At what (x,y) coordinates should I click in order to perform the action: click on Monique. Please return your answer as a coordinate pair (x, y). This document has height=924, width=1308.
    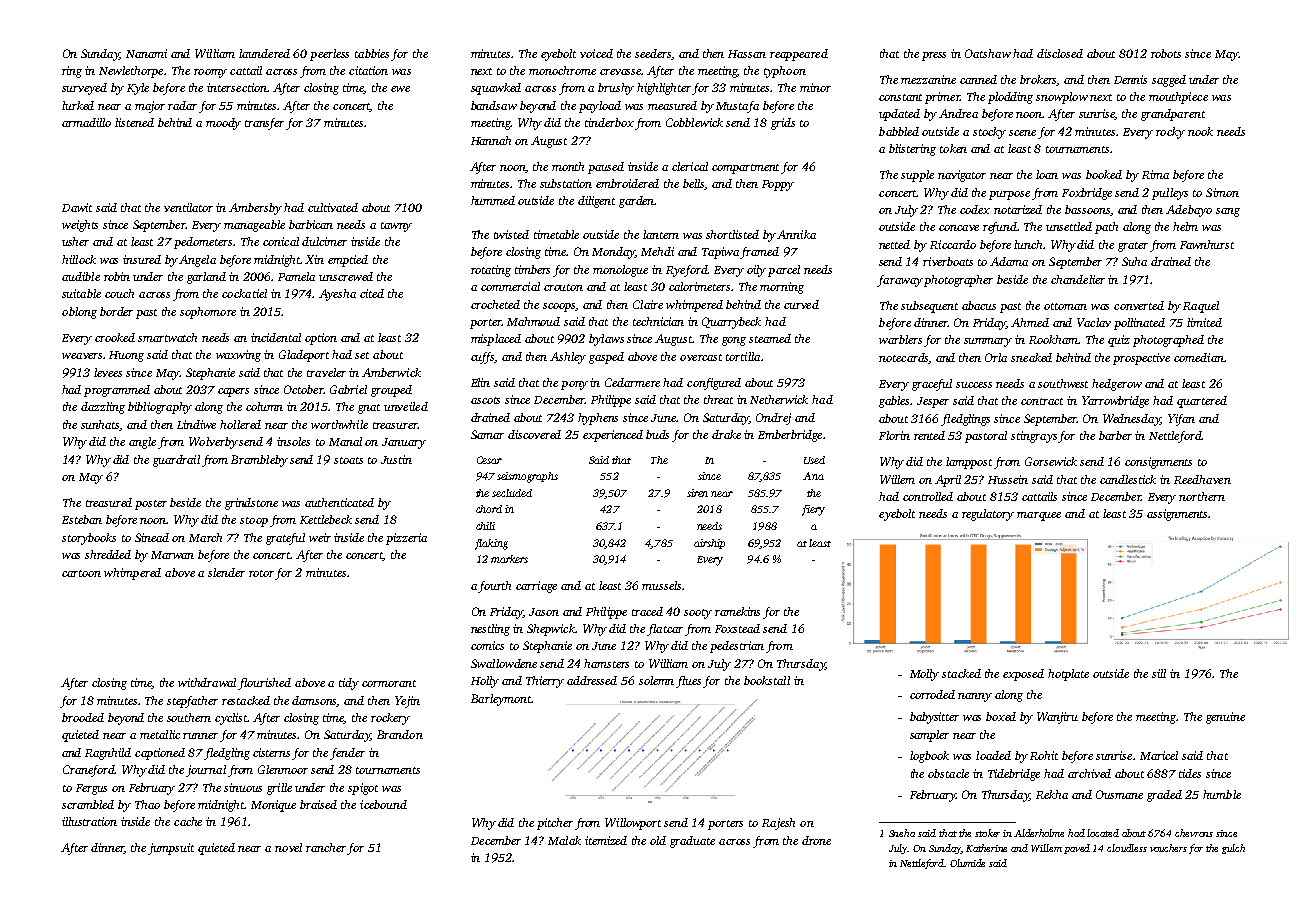
    Looking at the image, I should click on (273, 806).
